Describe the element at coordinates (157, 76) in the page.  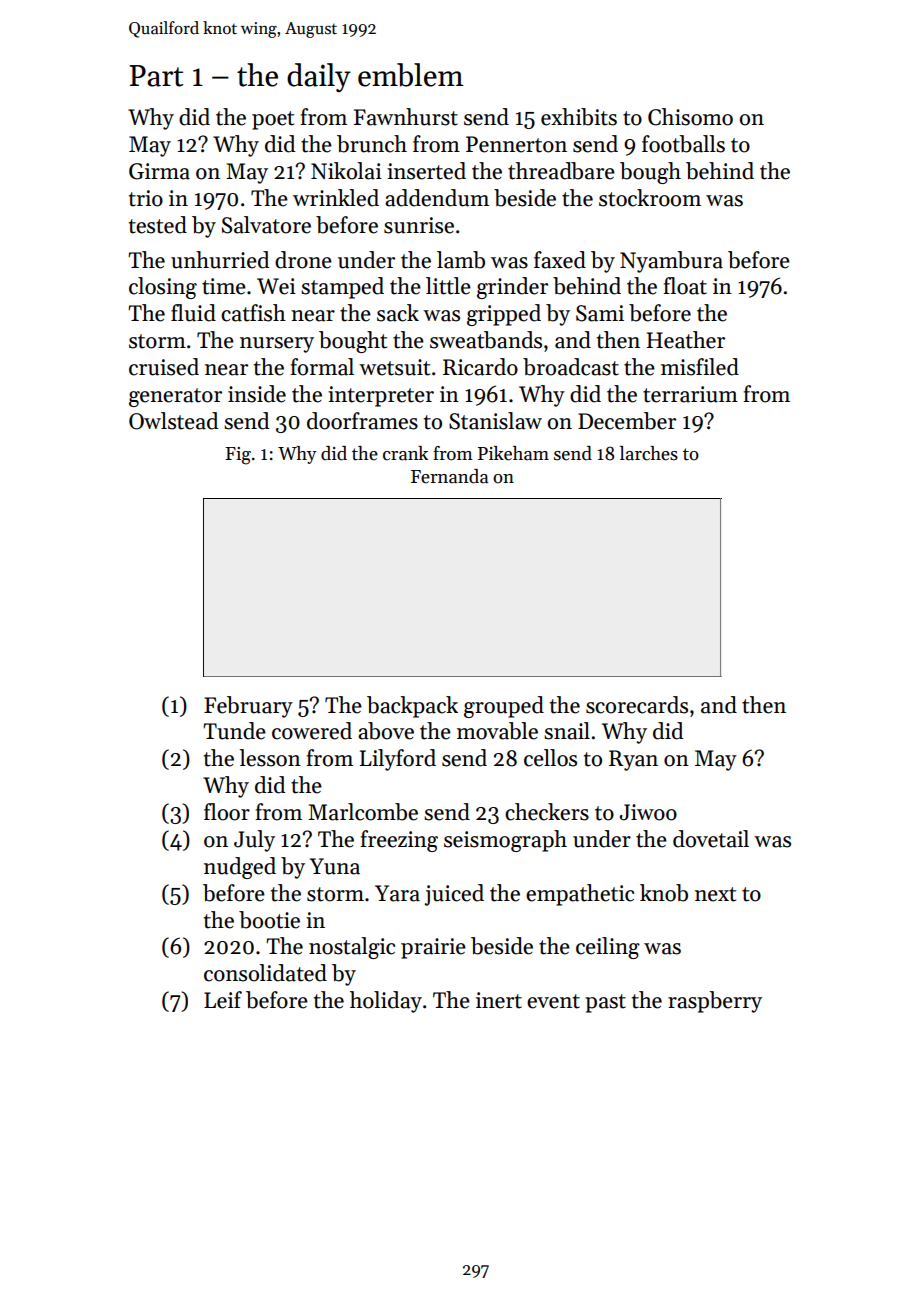
I see `Part` at that location.
